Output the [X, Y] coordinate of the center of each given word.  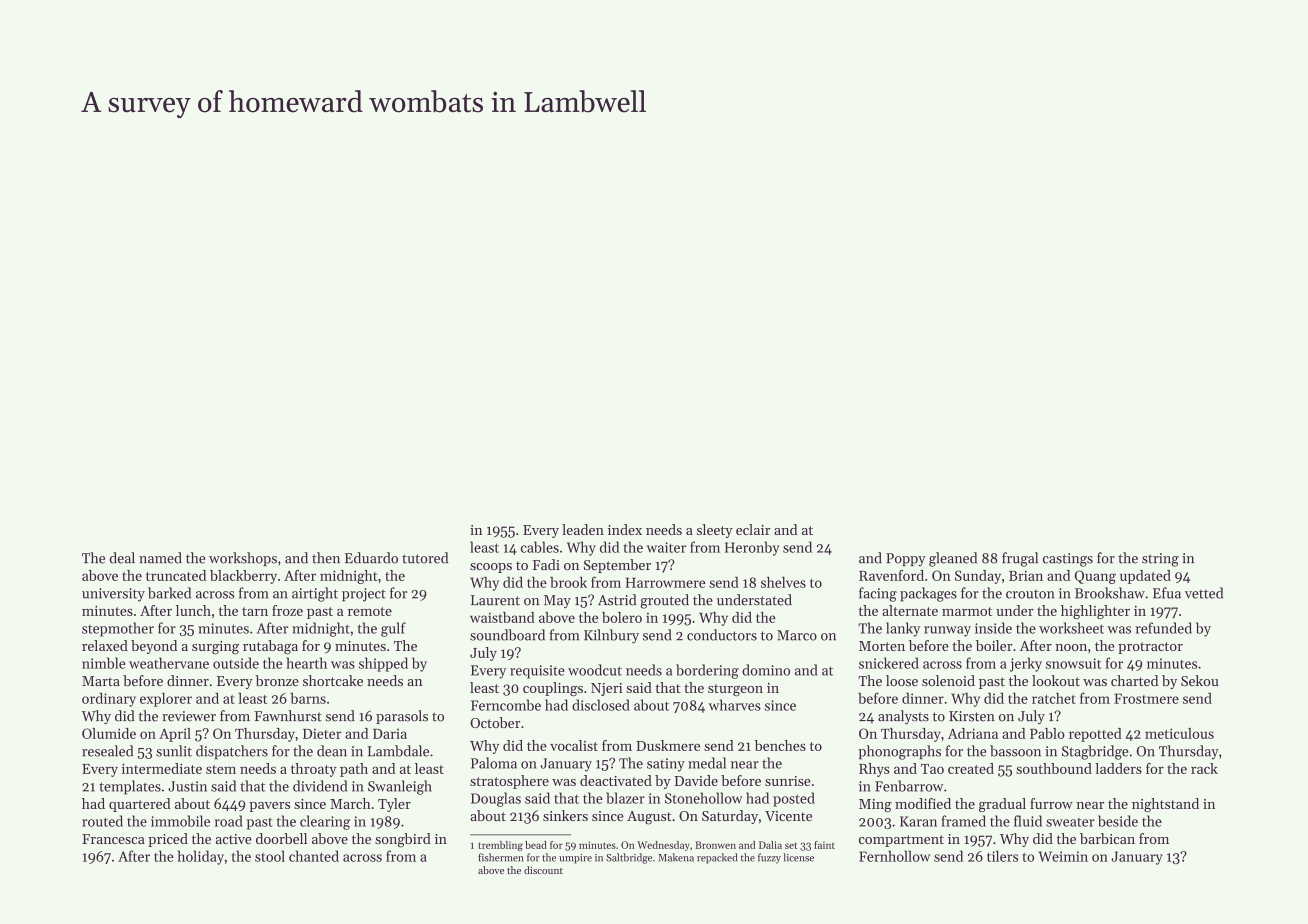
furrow [1051, 803]
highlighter [1095, 612]
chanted [314, 856]
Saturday [730, 817]
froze [287, 610]
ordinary [109, 699]
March [350, 803]
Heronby [752, 548]
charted [1134, 680]
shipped [383, 664]
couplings [553, 689]
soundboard [507, 635]
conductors [722, 635]
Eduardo [371, 558]
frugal [1020, 559]
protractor [1150, 648]
